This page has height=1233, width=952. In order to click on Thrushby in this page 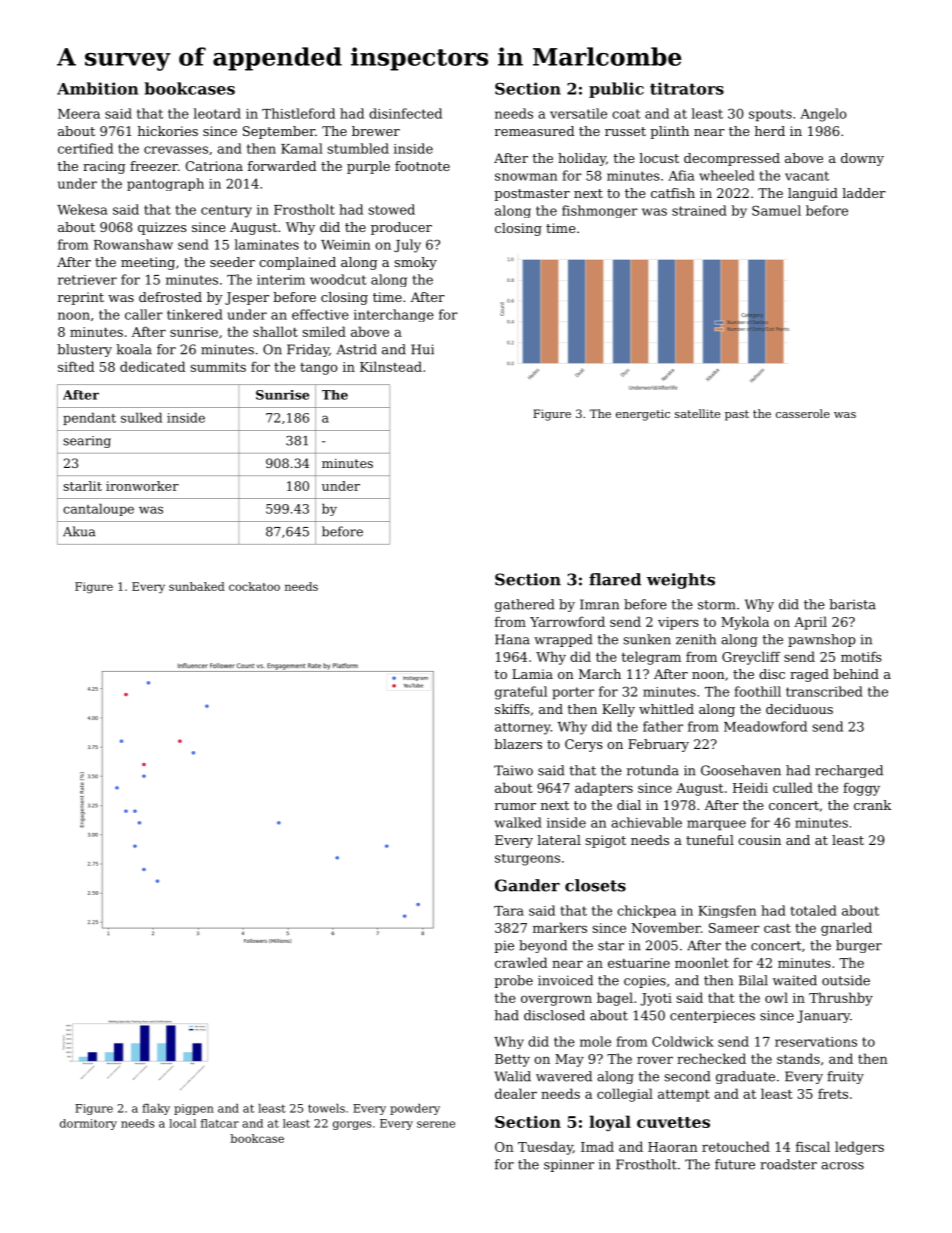, I will do `click(841, 999)`.
